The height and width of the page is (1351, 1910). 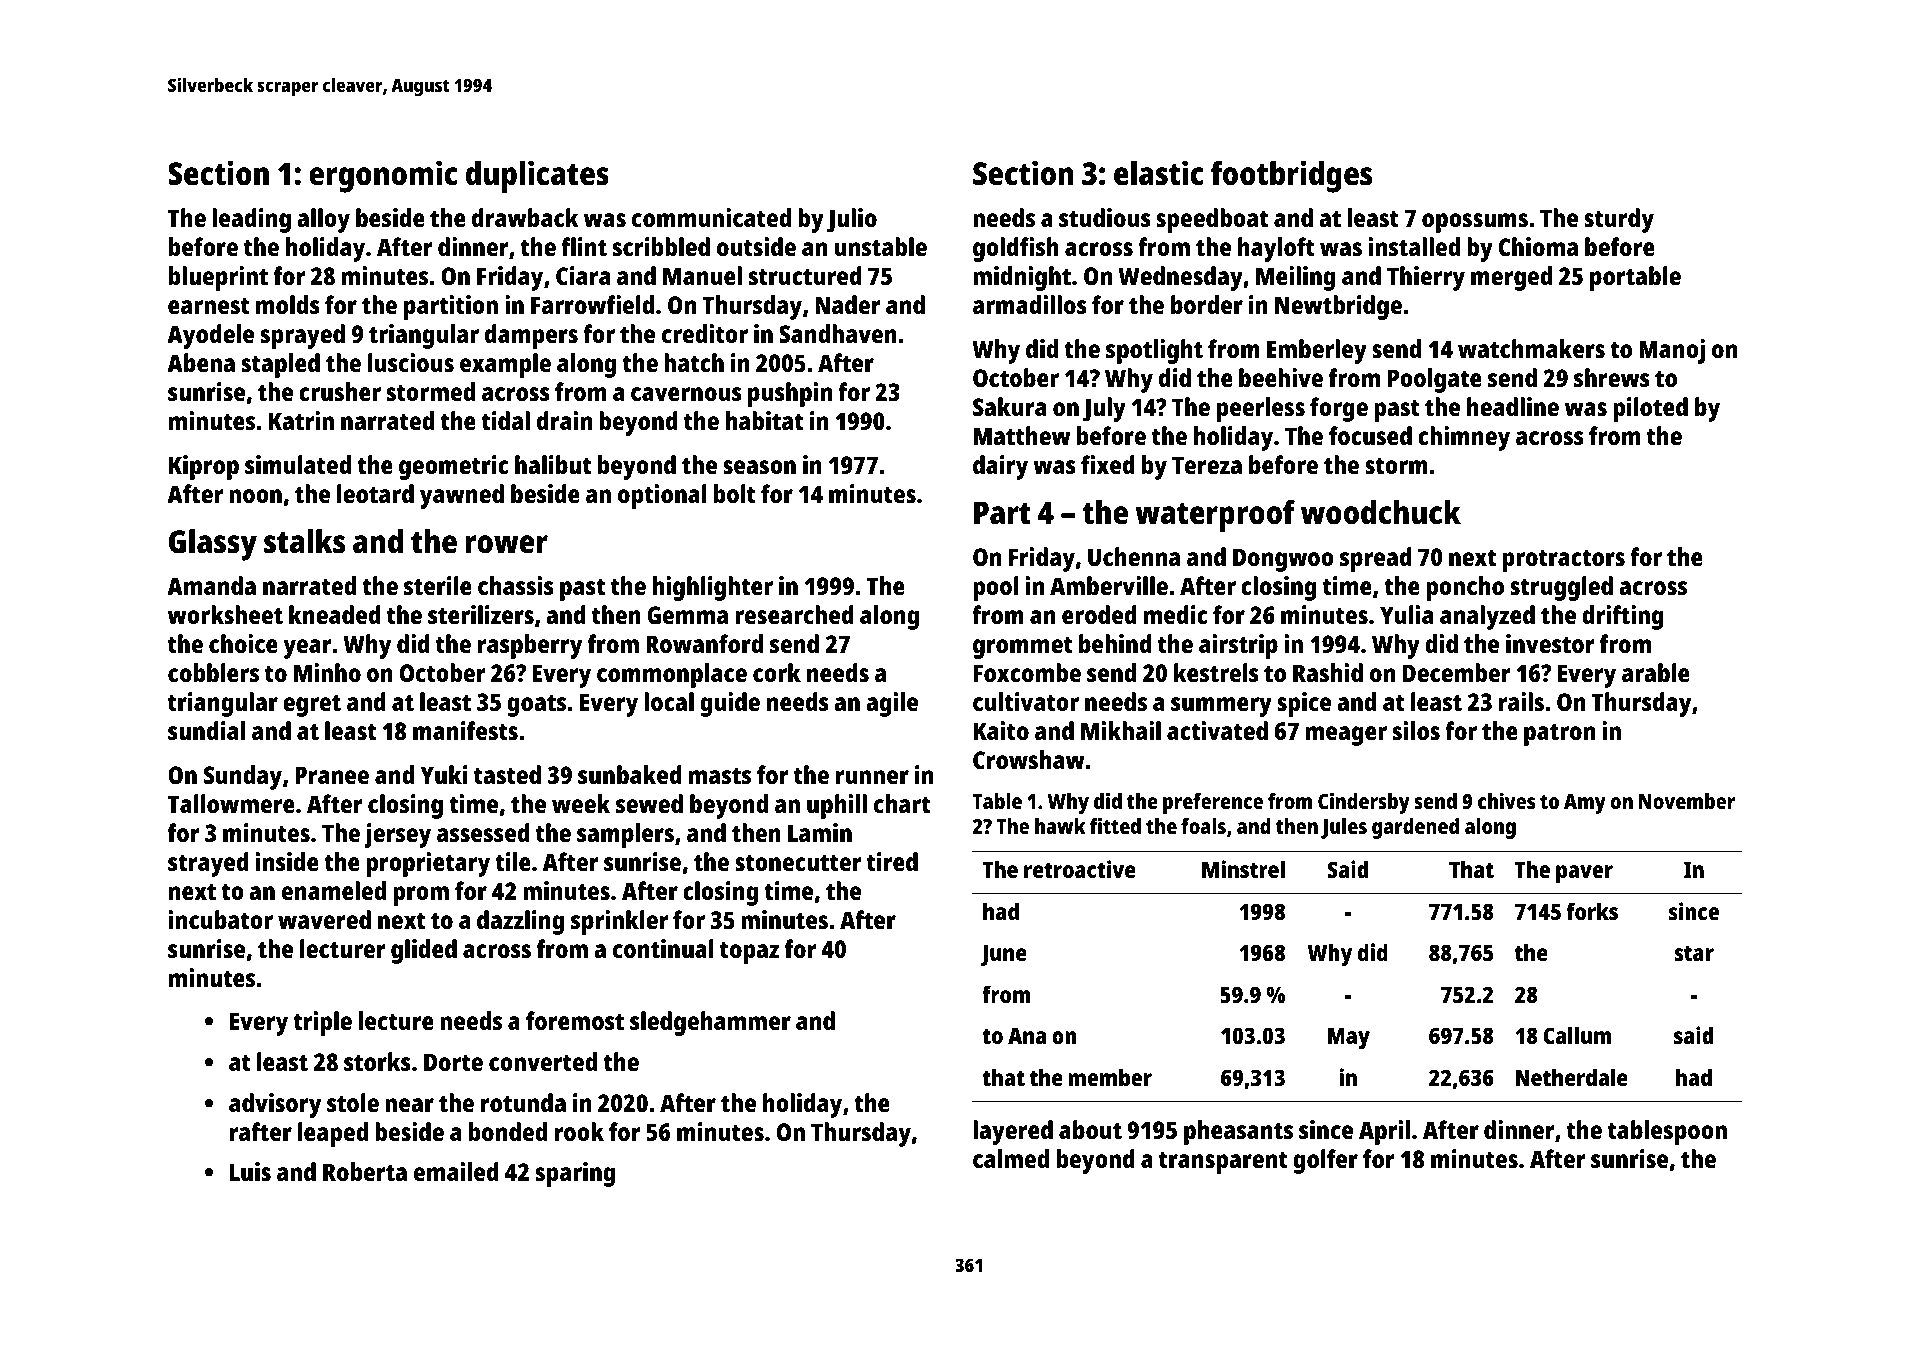 I want to click on June, so click(x=1003, y=955).
